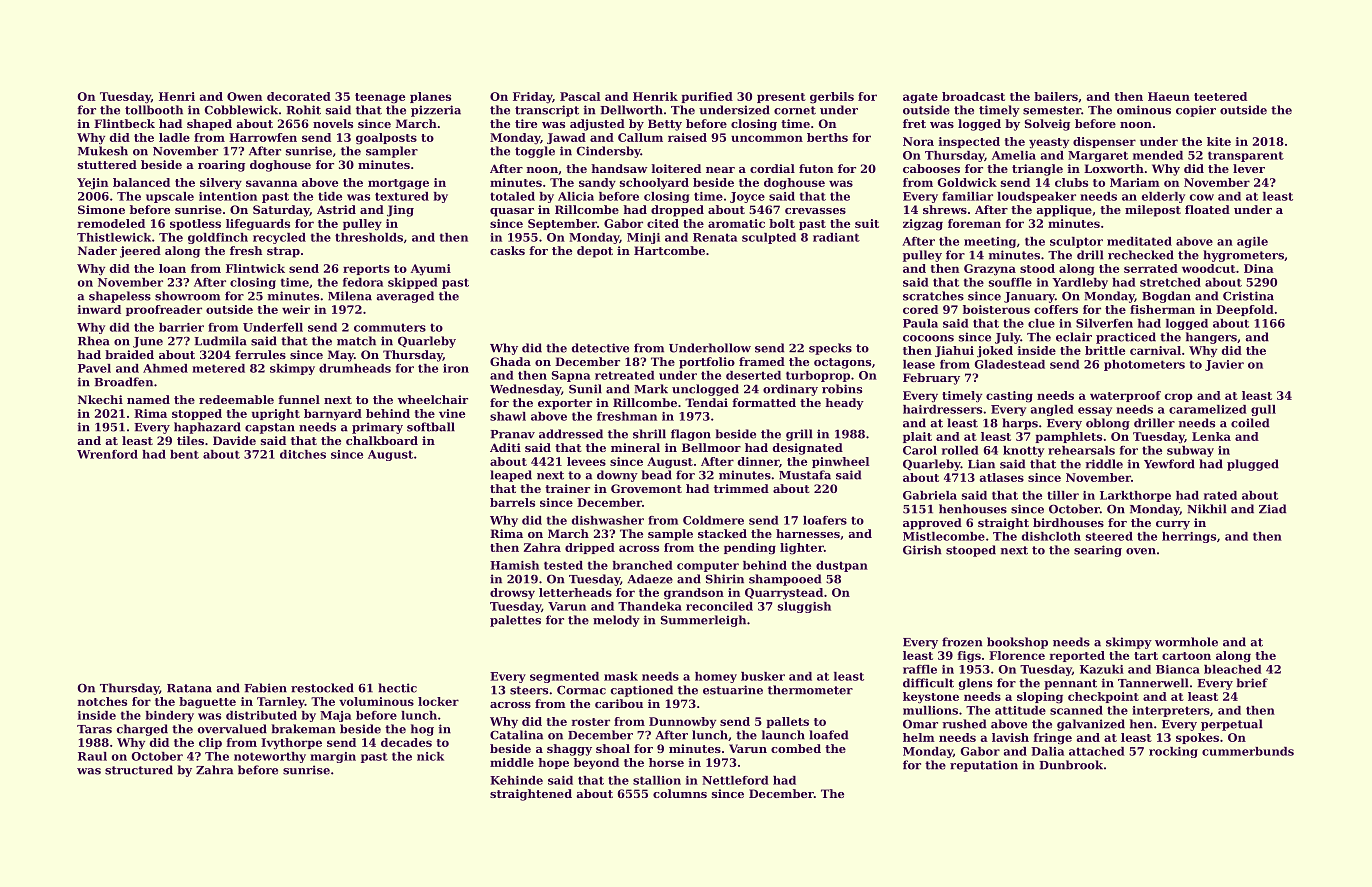 This image has height=887, width=1372. Describe the element at coordinates (507, 250) in the image. I see `casks` at that location.
